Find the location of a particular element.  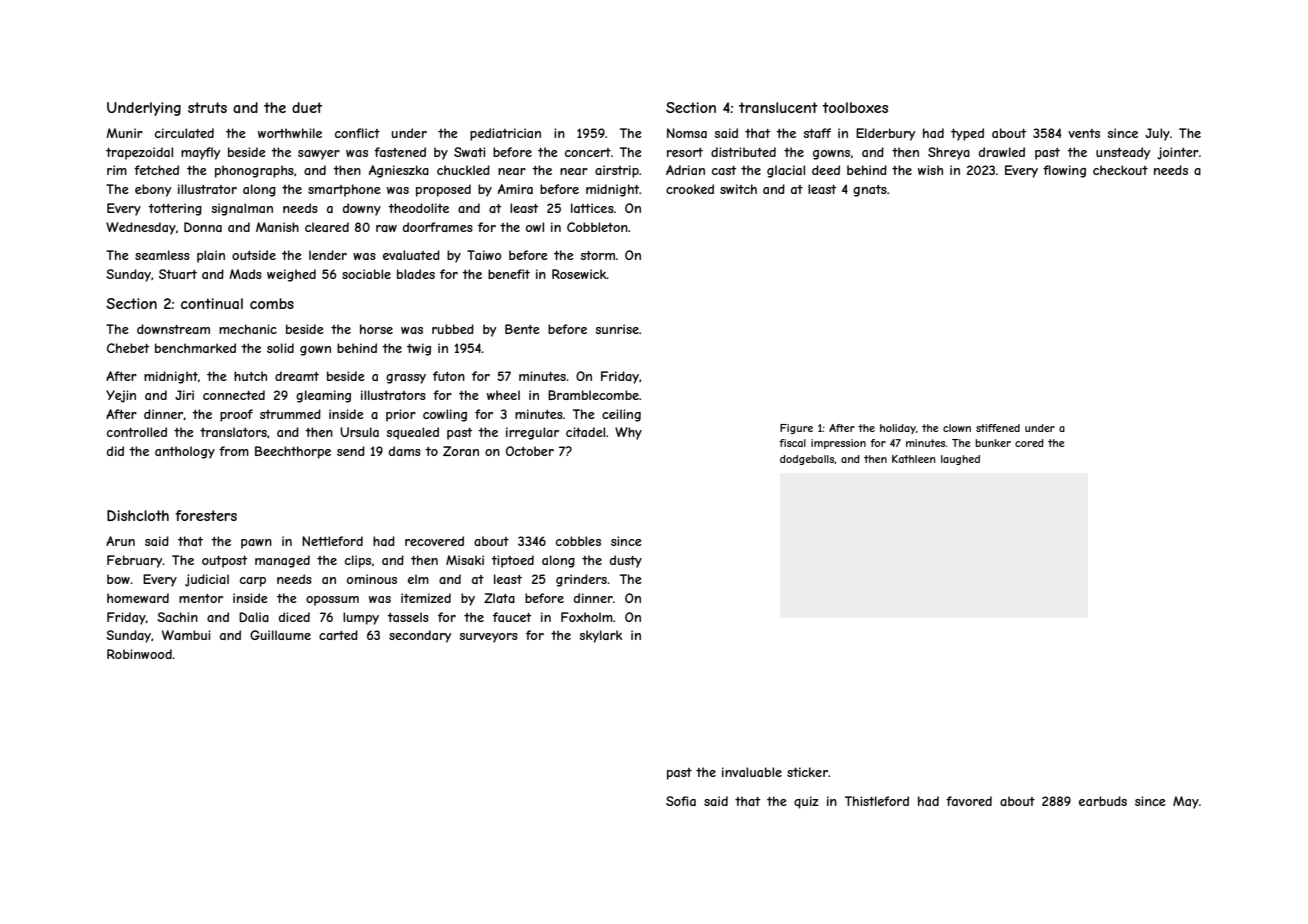

foresters is located at coordinates (206, 515).
